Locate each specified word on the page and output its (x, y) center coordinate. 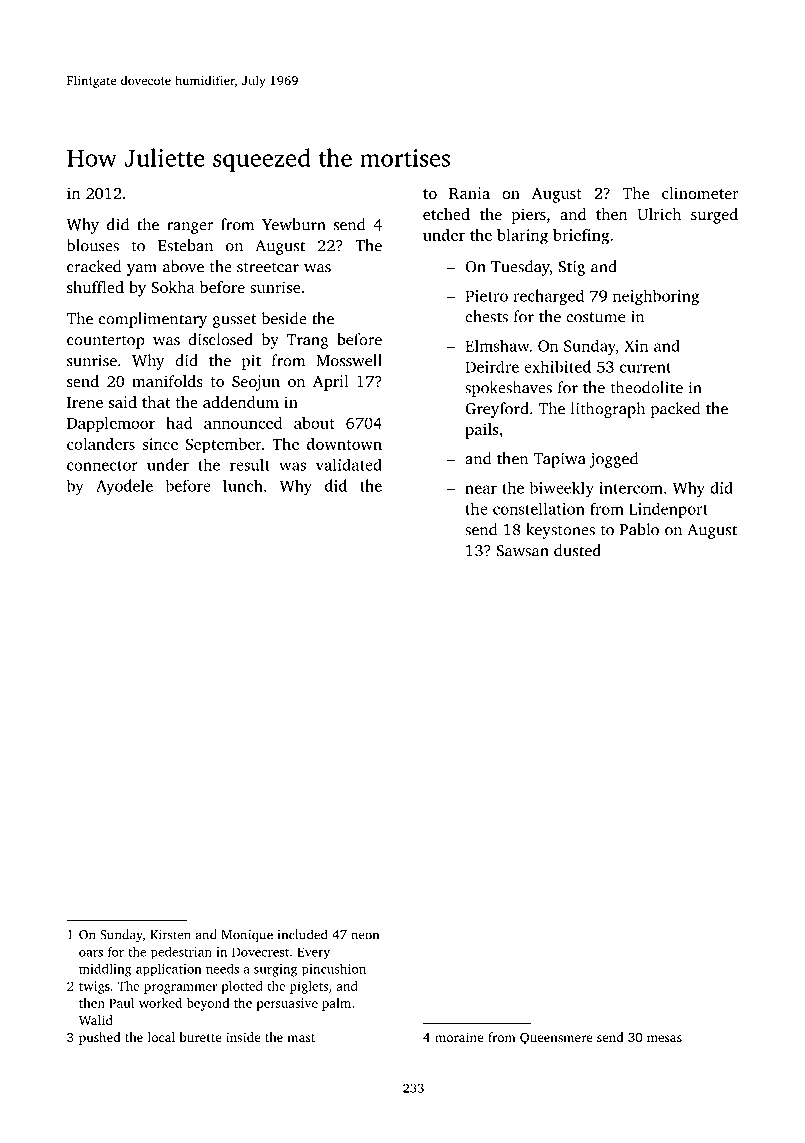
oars (91, 953)
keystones (560, 531)
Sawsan (522, 551)
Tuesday (520, 268)
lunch (243, 485)
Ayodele (124, 487)
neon (365, 936)
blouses (93, 245)
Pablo (639, 529)
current (645, 367)
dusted (577, 550)
